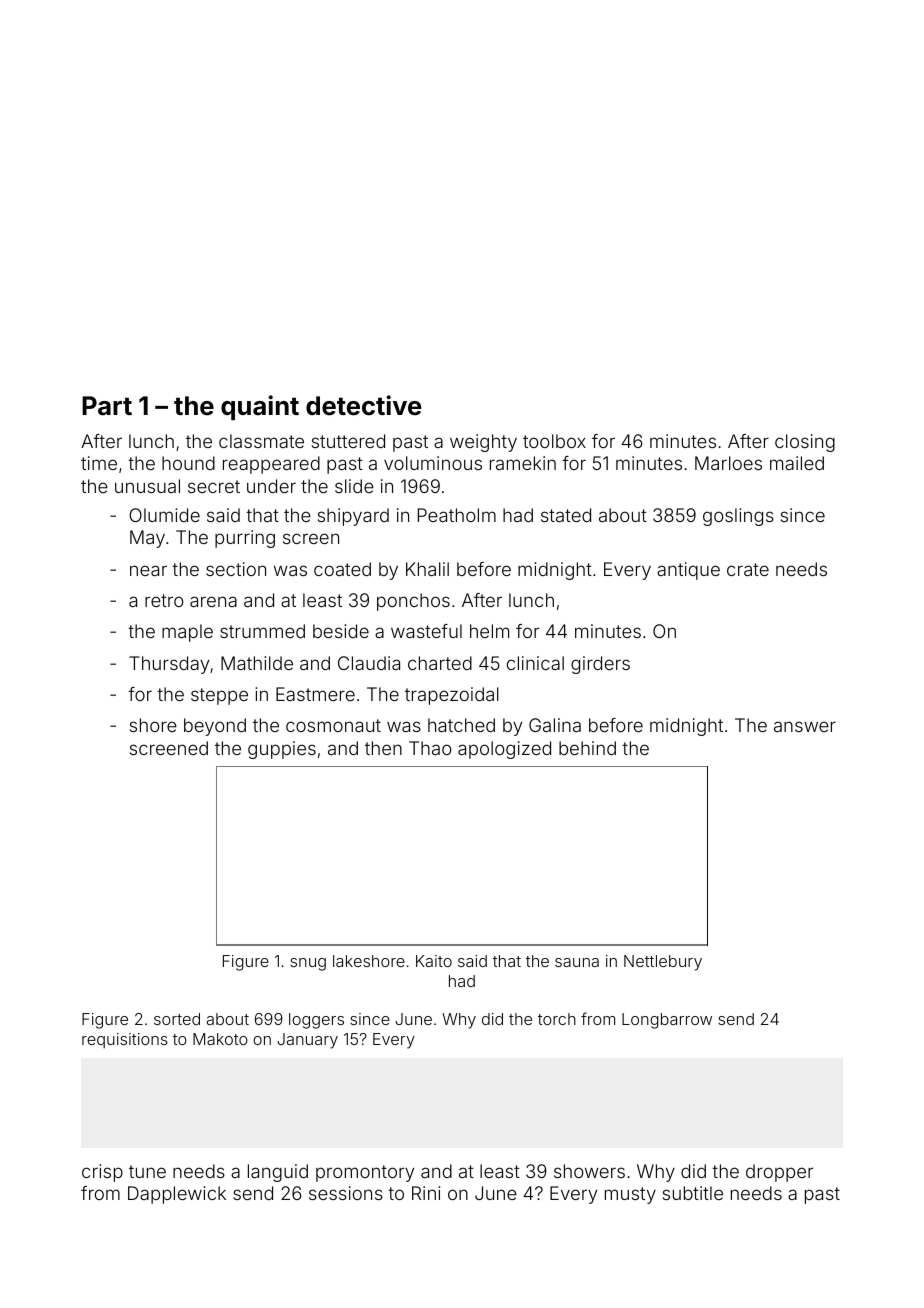 The image size is (924, 1308). Describe the element at coordinates (316, 1021) in the screenshot. I see `loggers` at that location.
